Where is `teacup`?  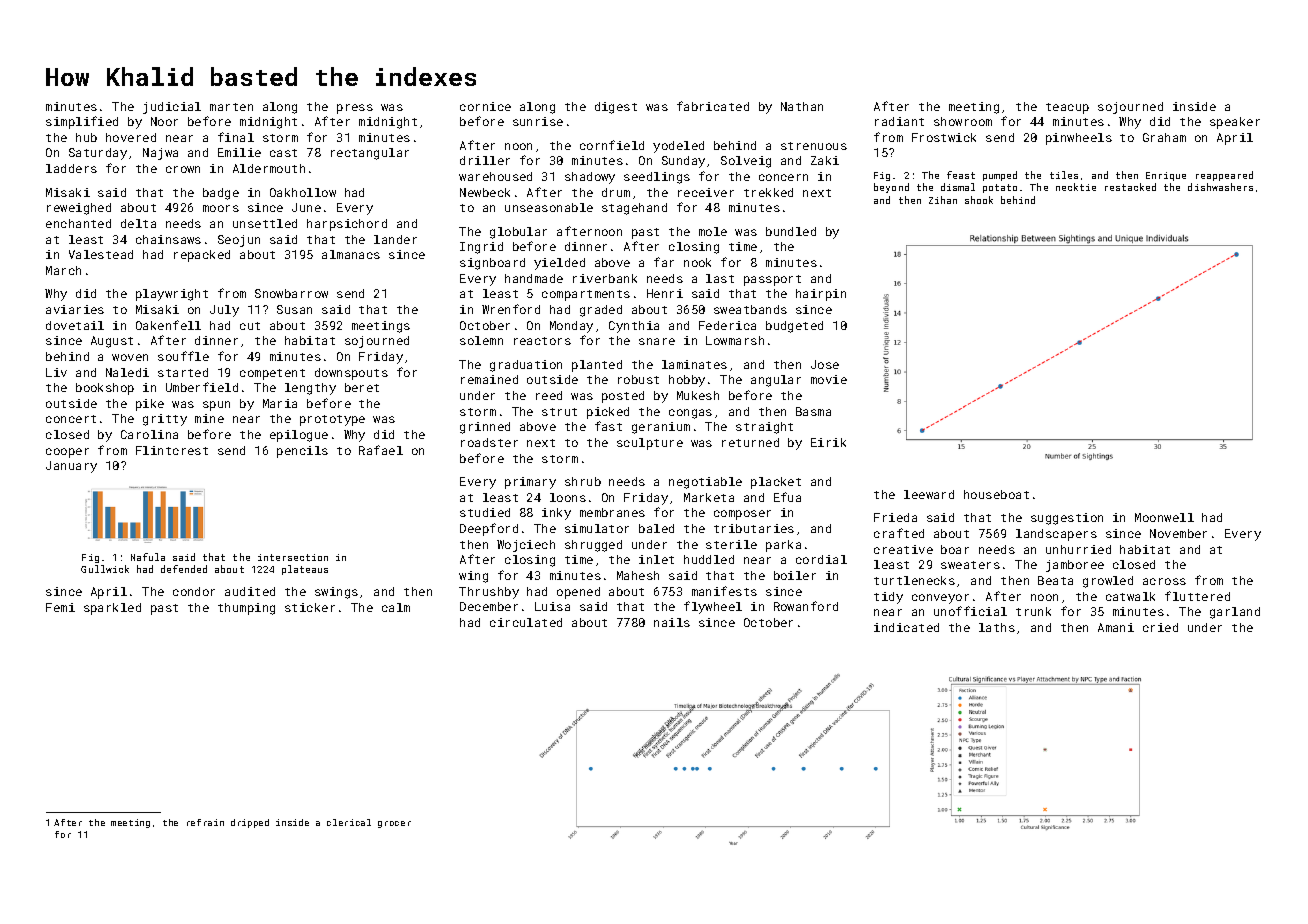
teacup is located at coordinates (1067, 108).
